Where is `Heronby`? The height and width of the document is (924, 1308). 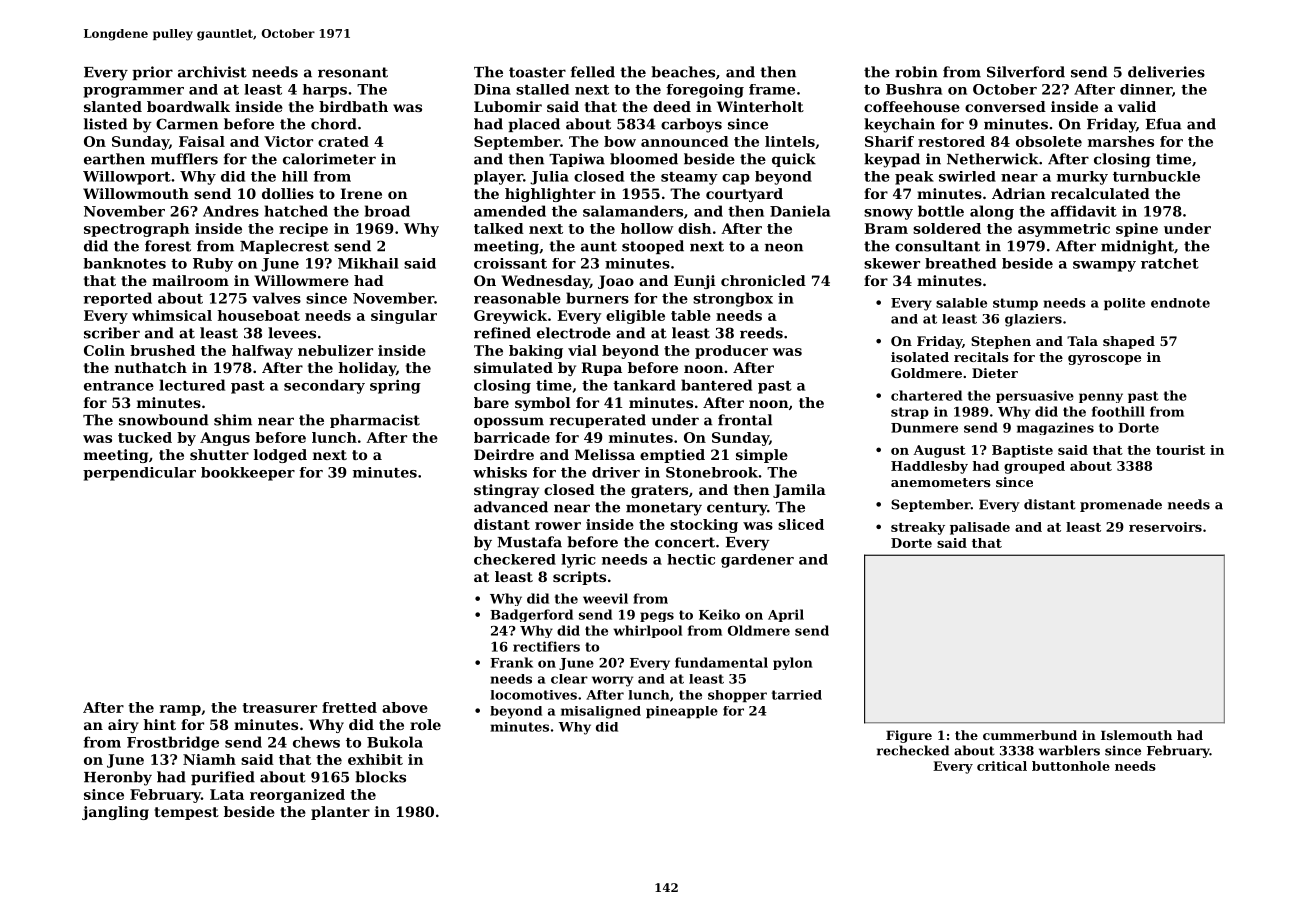
Heronby is located at coordinates (118, 778).
